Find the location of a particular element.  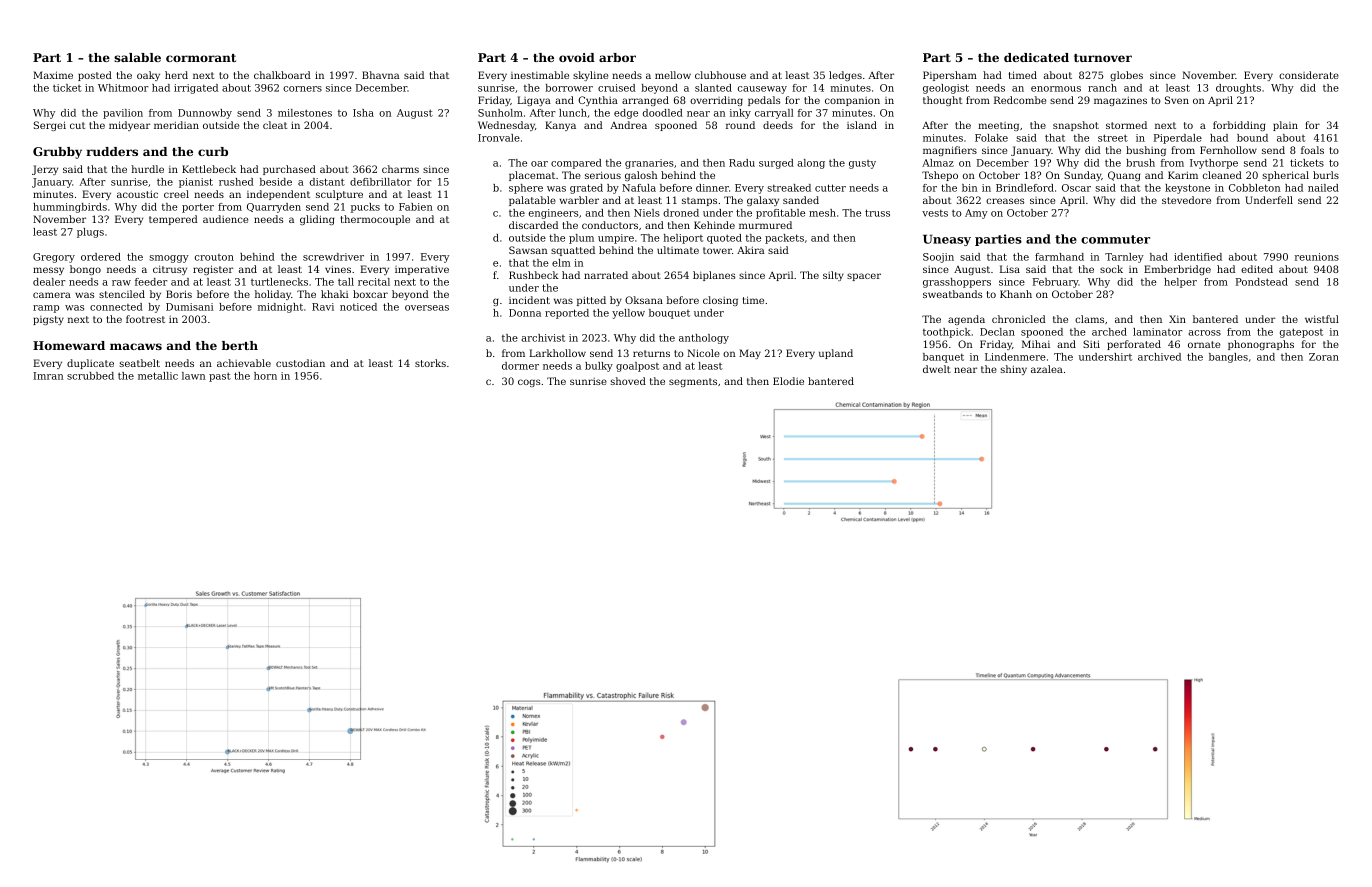

compared is located at coordinates (576, 164).
